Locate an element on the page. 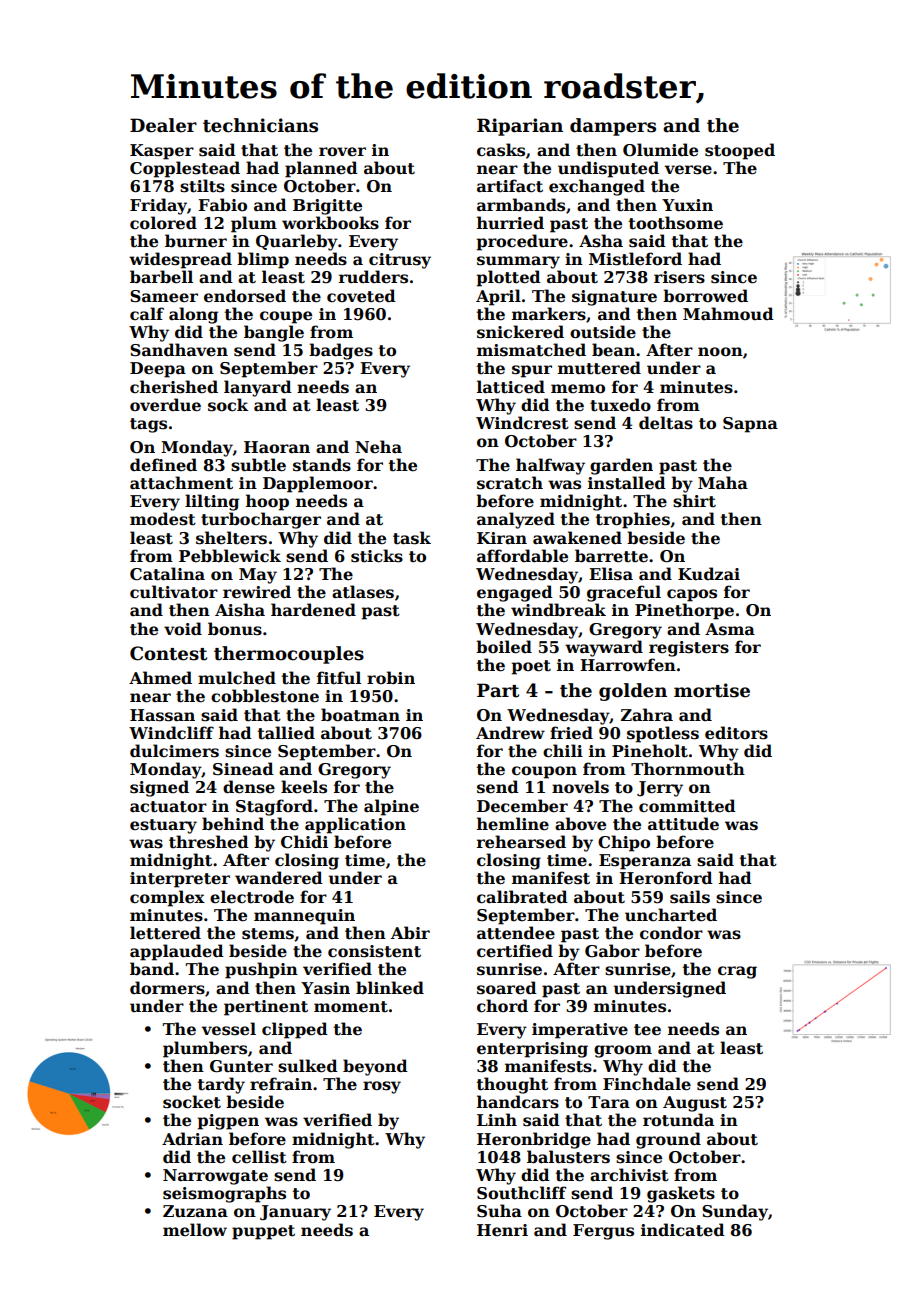 The height and width of the image is (1316, 908). installed is located at coordinates (627, 483).
